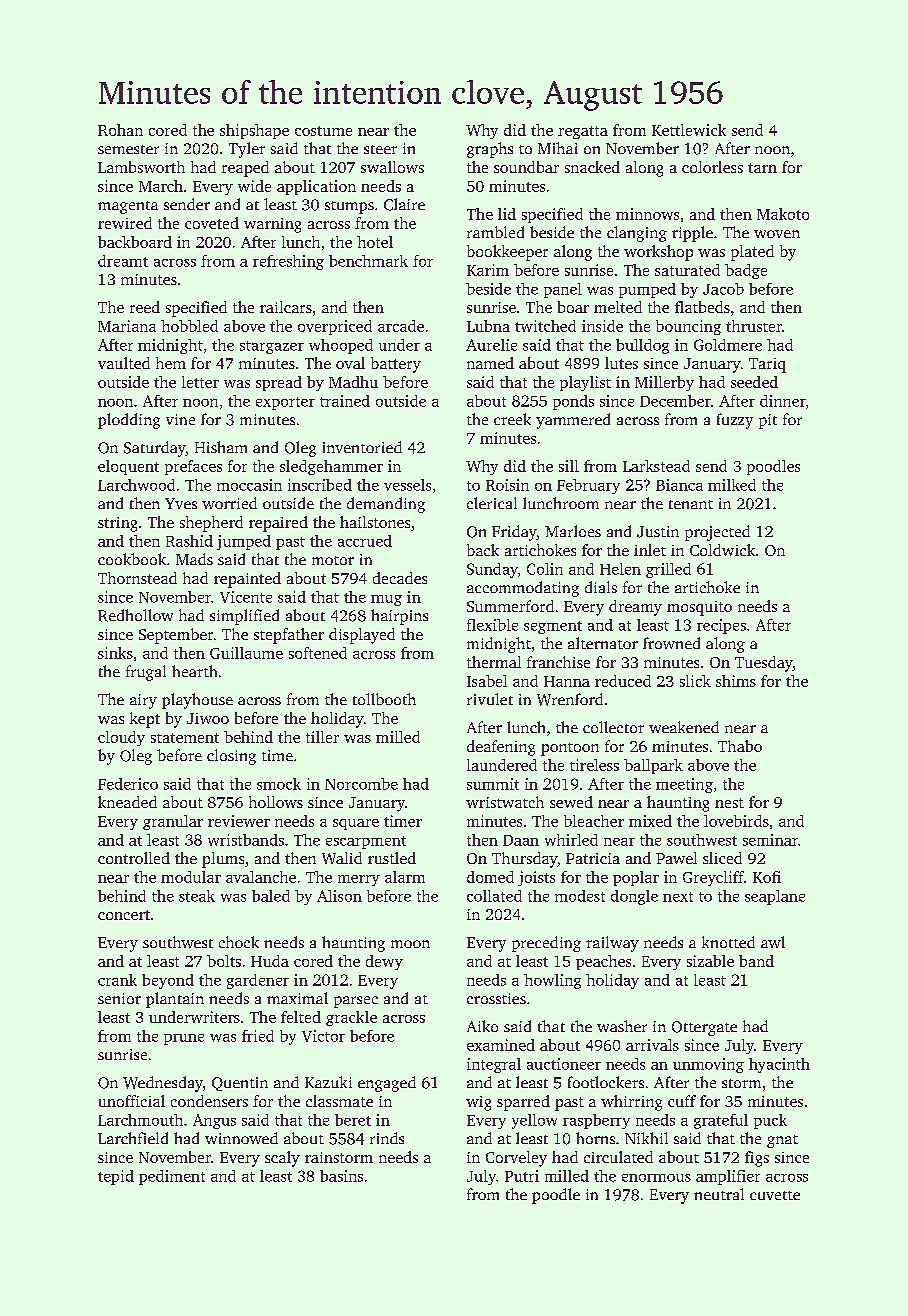 The height and width of the screenshot is (1316, 908). Describe the element at coordinates (116, 1177) in the screenshot. I see `tepid` at that location.
